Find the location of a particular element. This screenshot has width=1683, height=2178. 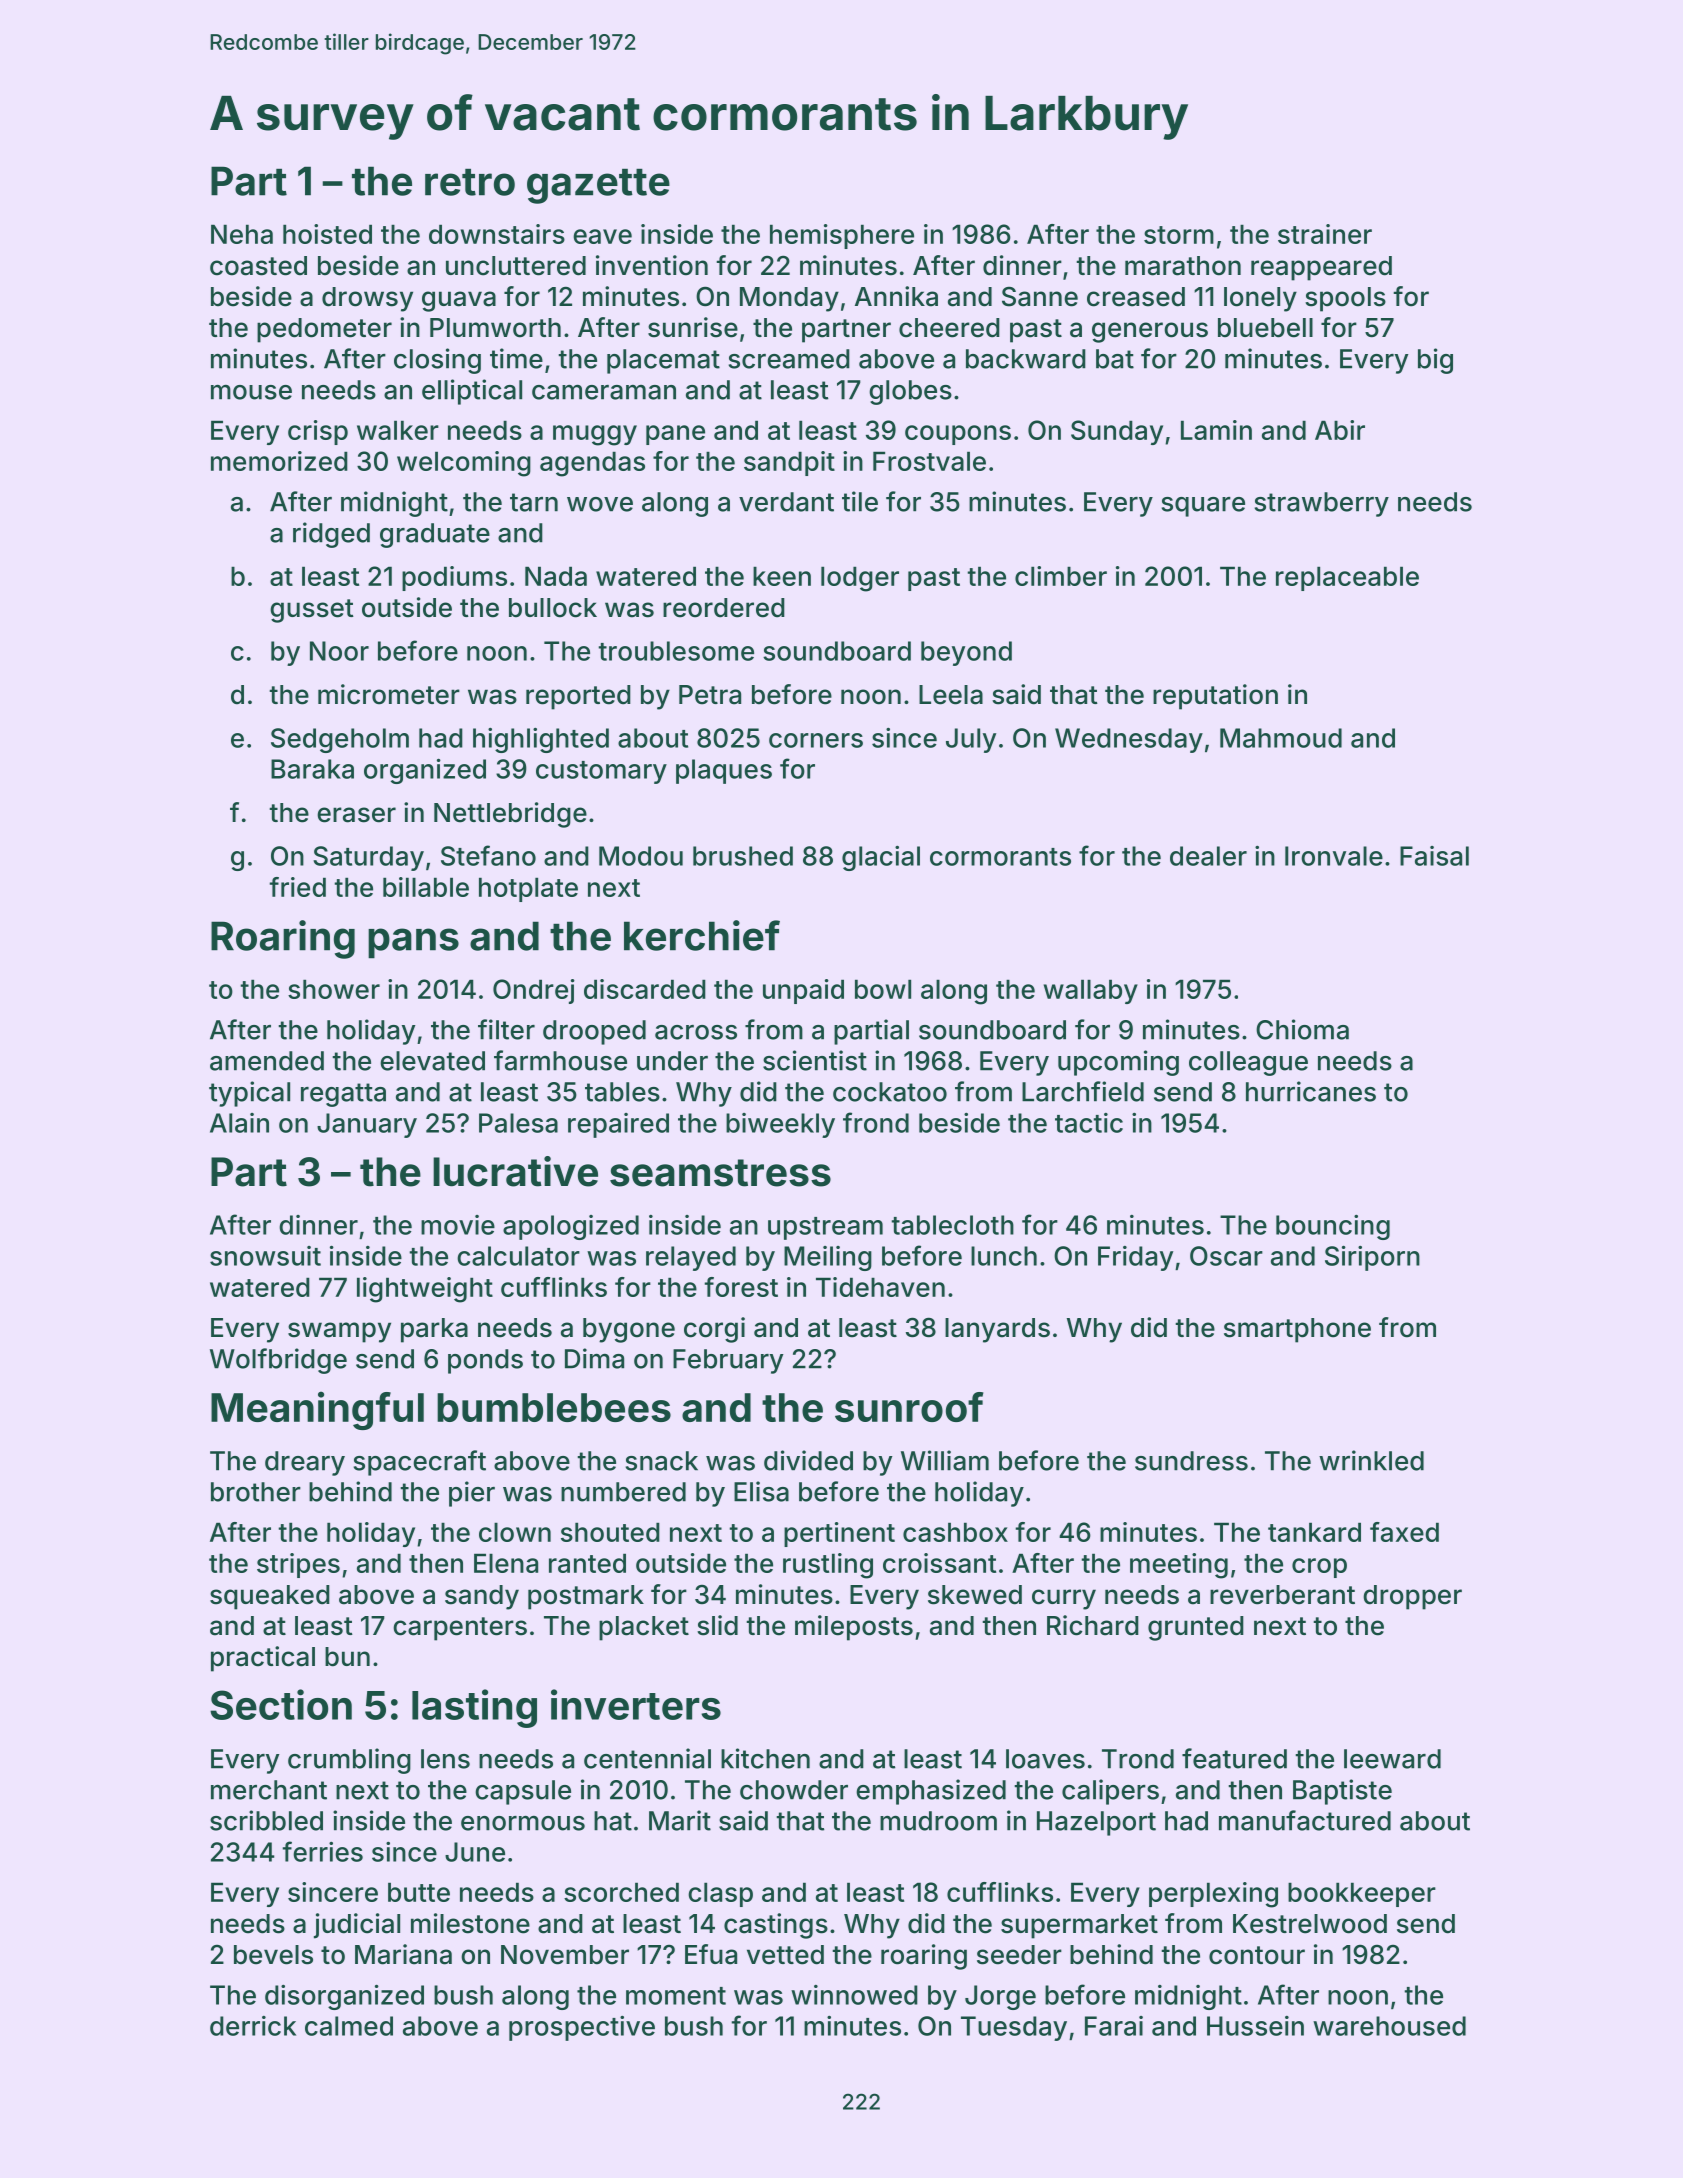

Palesa is located at coordinates (518, 1123).
